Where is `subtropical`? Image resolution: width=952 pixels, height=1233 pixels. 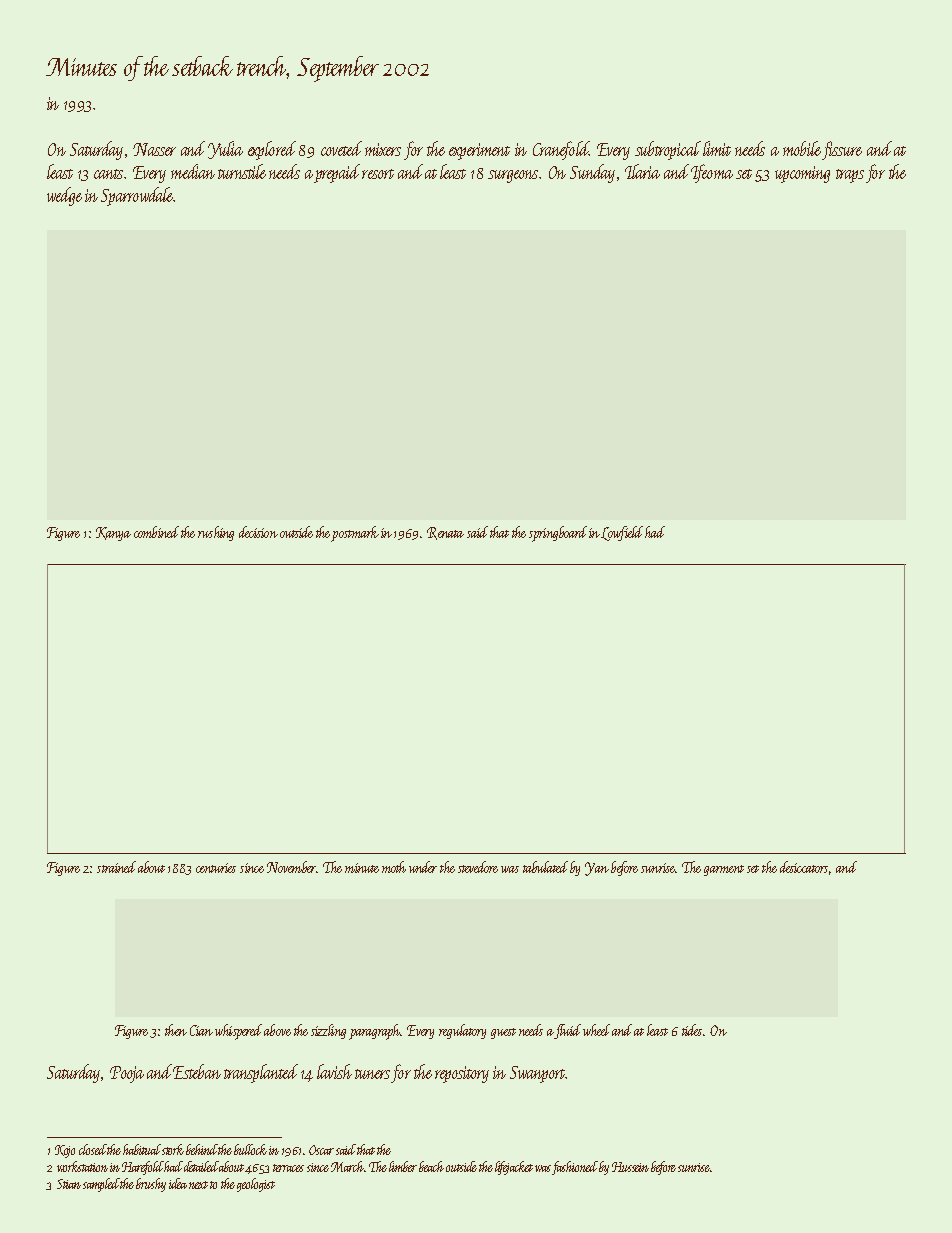
subtropical is located at coordinates (668, 150).
